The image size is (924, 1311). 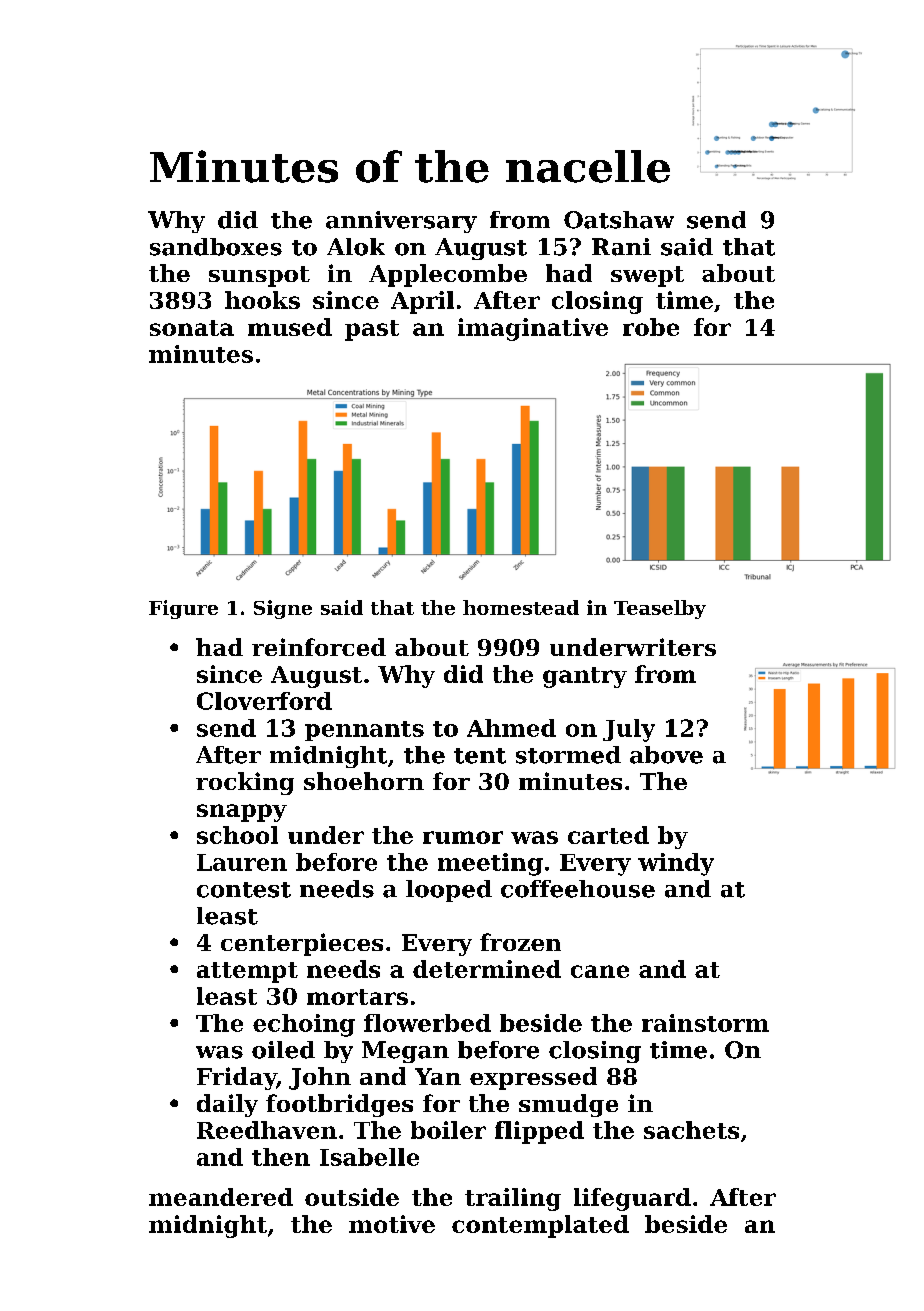 What do you see at coordinates (183, 609) in the screenshot?
I see `Figure` at bounding box center [183, 609].
